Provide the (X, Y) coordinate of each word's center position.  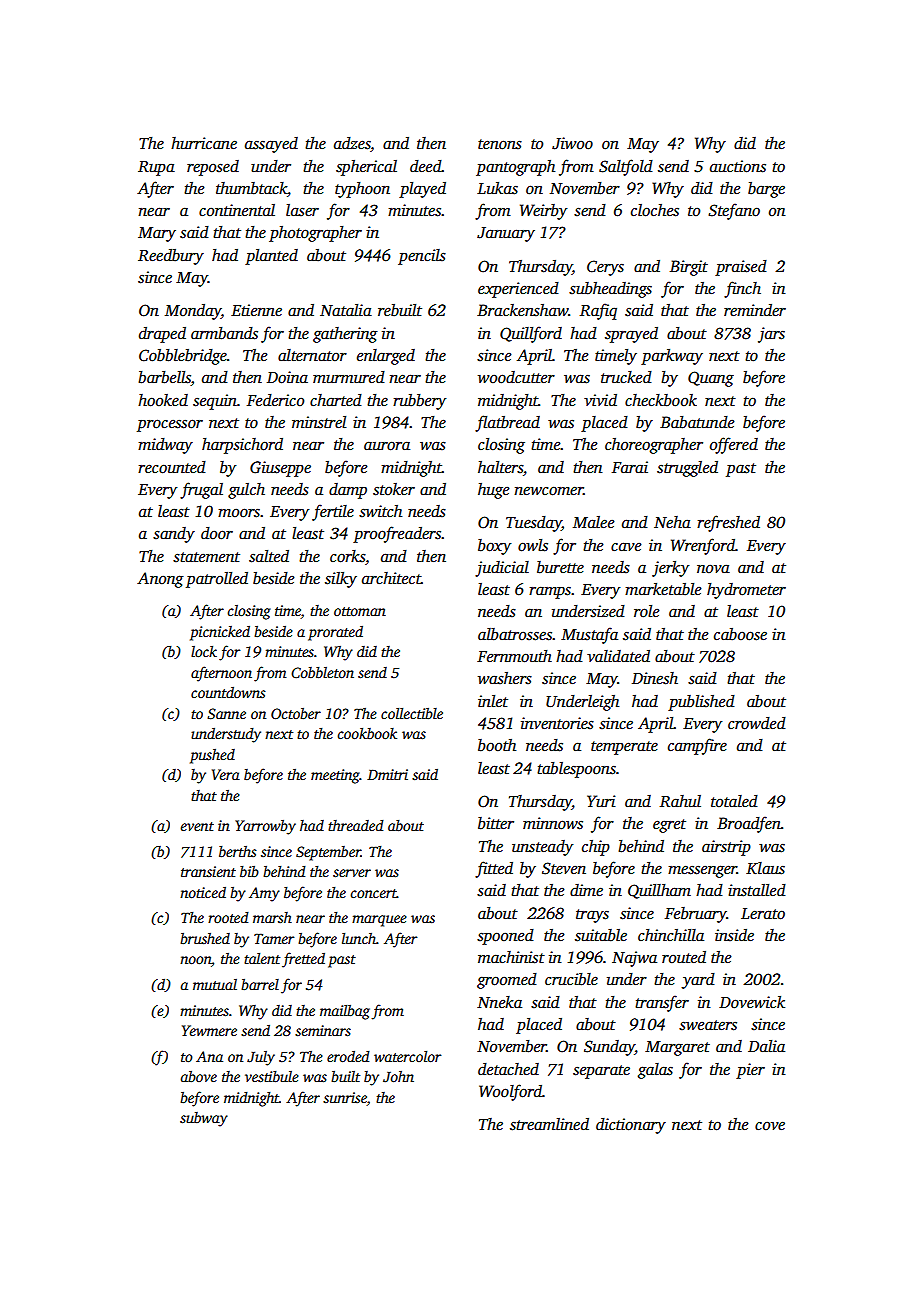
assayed (271, 145)
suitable (601, 935)
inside (734, 935)
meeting (335, 776)
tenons (500, 144)
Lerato (763, 914)
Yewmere (209, 1030)
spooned (505, 937)
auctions (738, 166)
